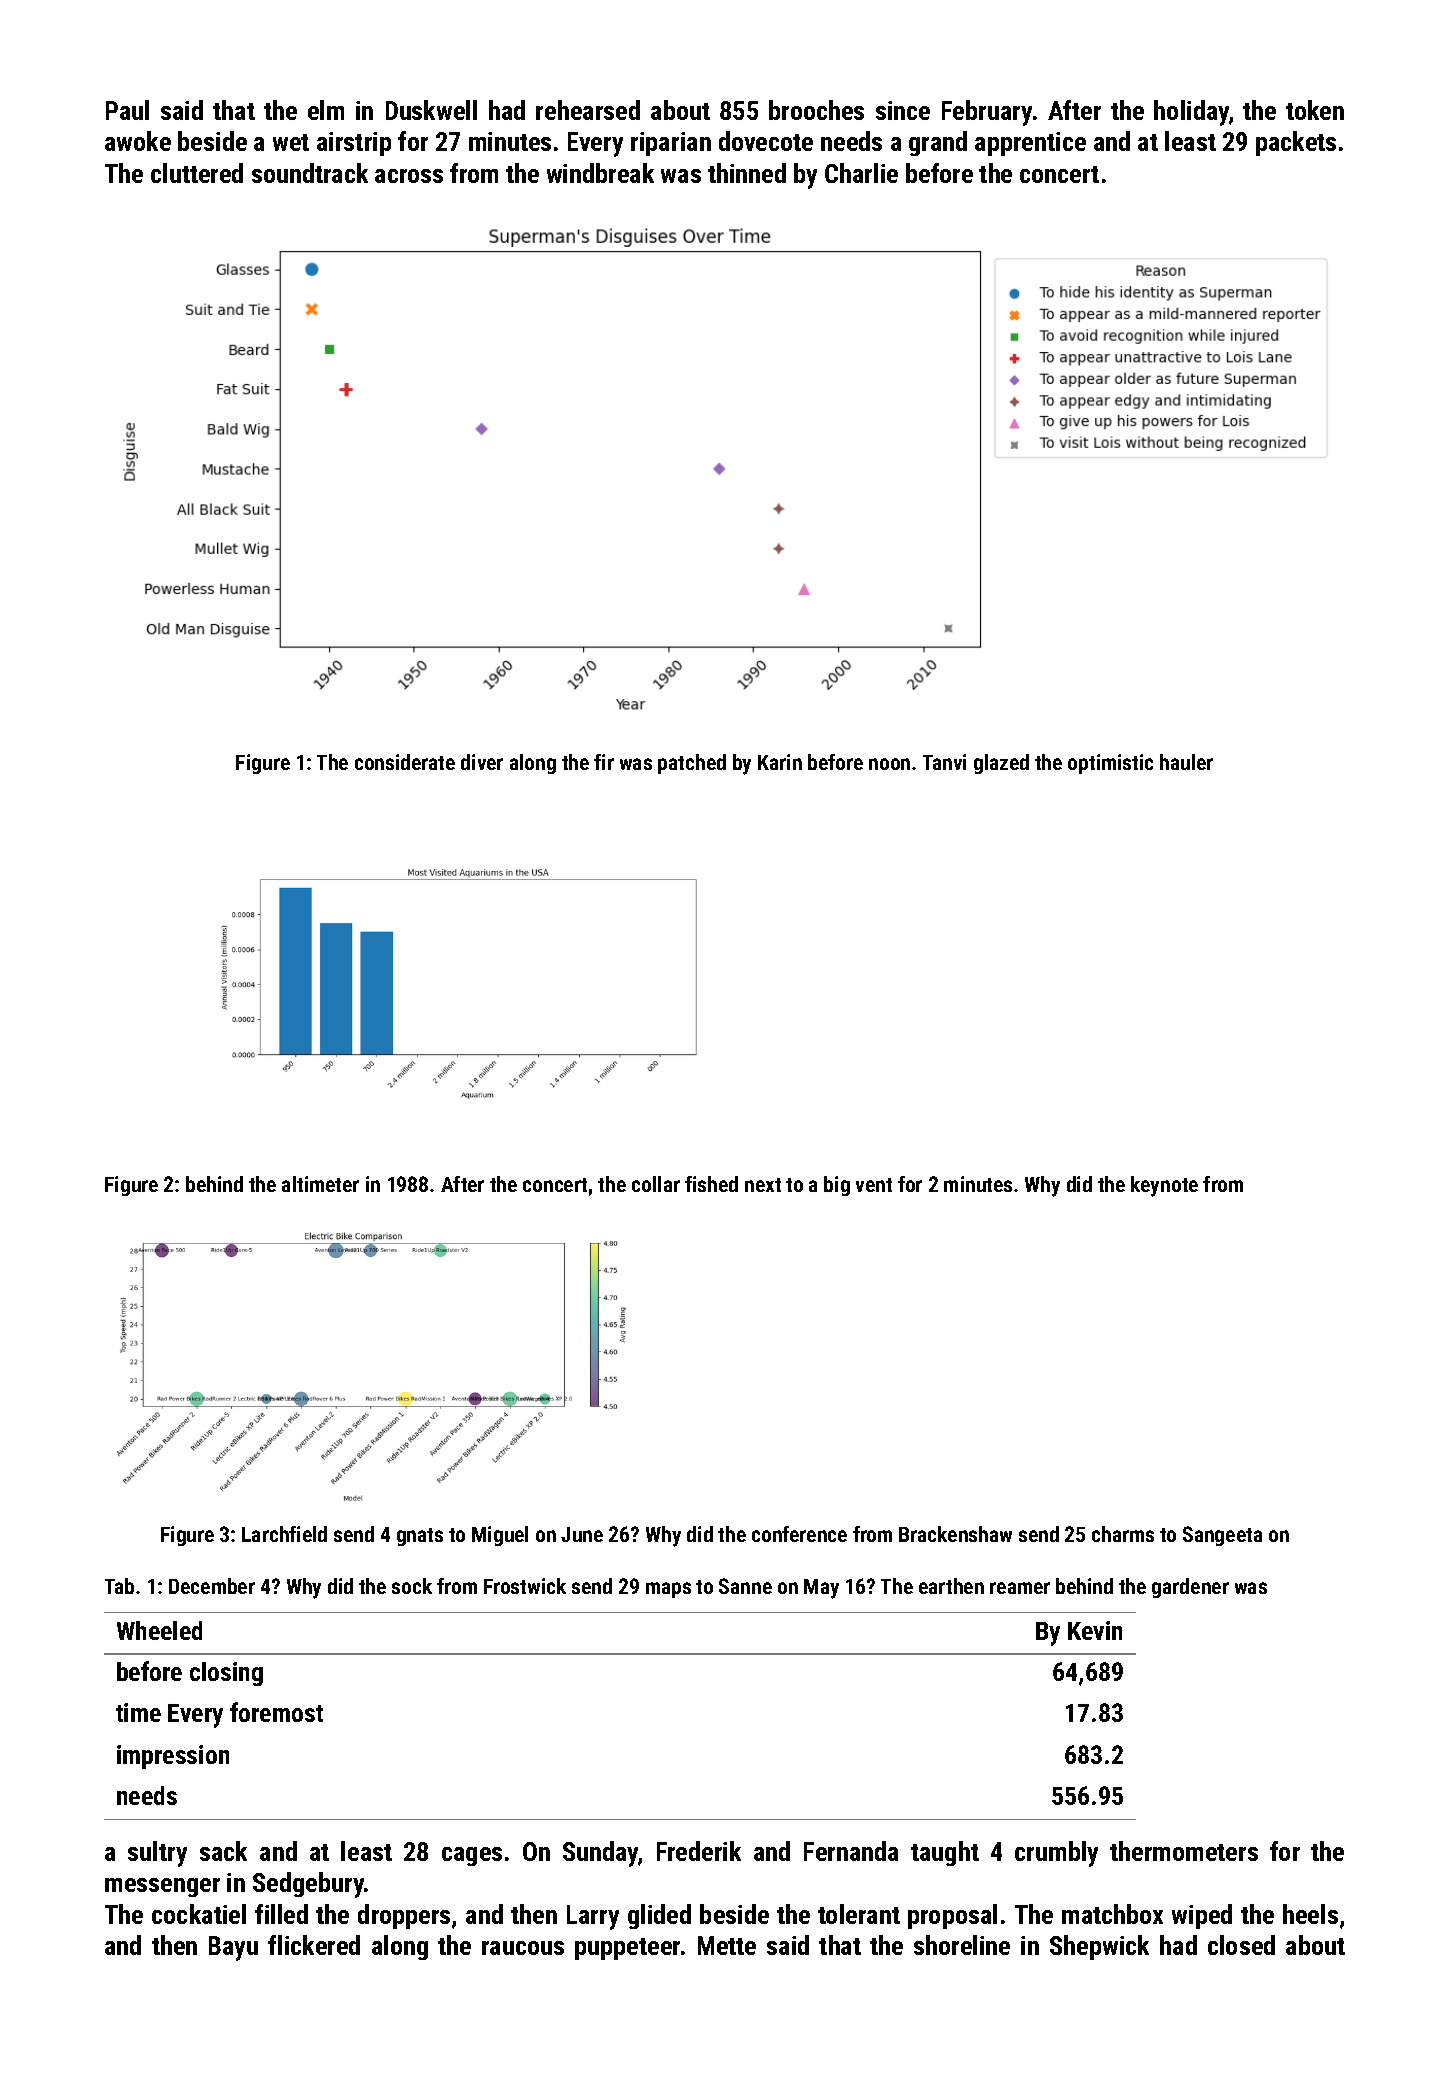 The image size is (1450, 2100). I want to click on big, so click(837, 1186).
